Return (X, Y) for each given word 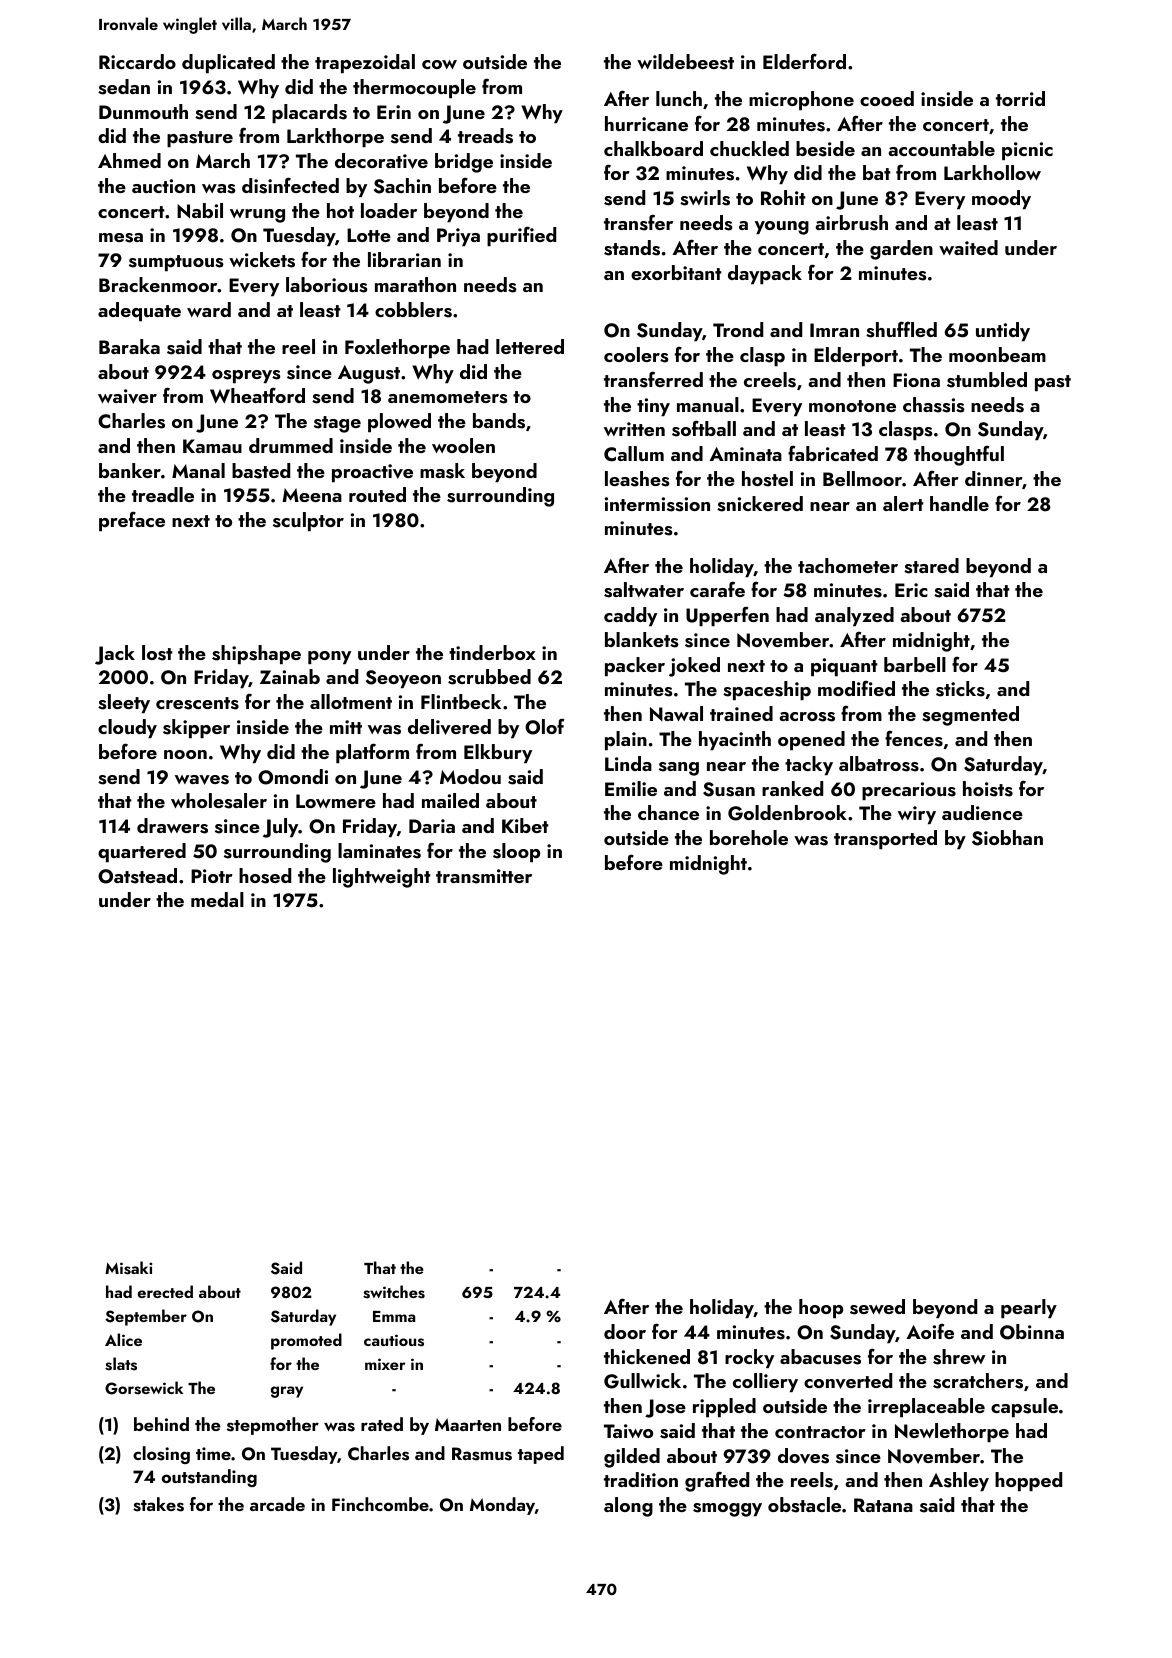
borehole (749, 837)
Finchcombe (380, 1504)
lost (157, 653)
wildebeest (685, 62)
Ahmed (129, 160)
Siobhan (1007, 838)
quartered (142, 852)
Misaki (128, 1268)
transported (885, 839)
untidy (1003, 331)
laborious (327, 285)
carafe (717, 589)
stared (931, 566)
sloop (516, 852)
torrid (1020, 98)
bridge (464, 163)
